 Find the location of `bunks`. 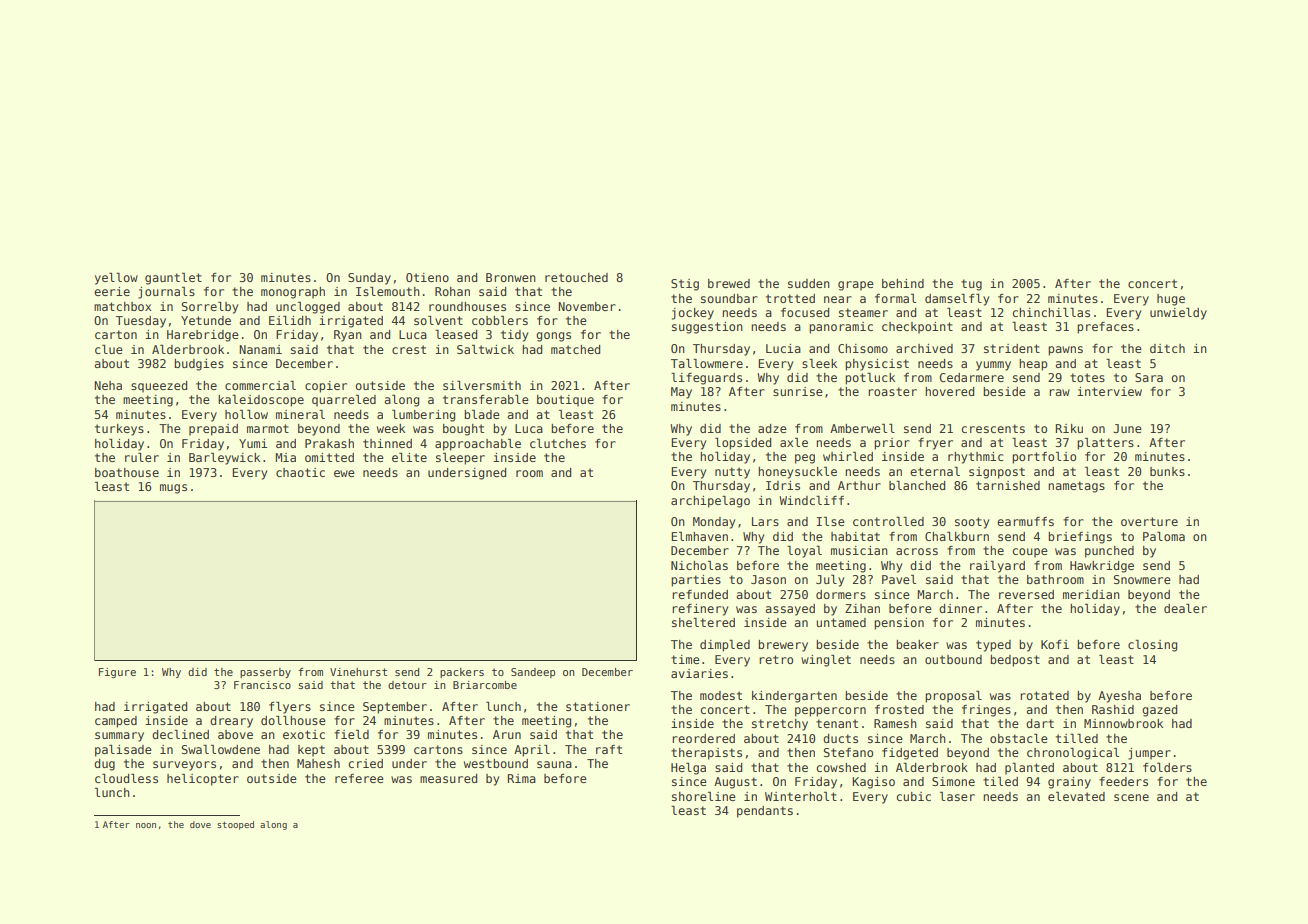

bunks is located at coordinates (1167, 471).
